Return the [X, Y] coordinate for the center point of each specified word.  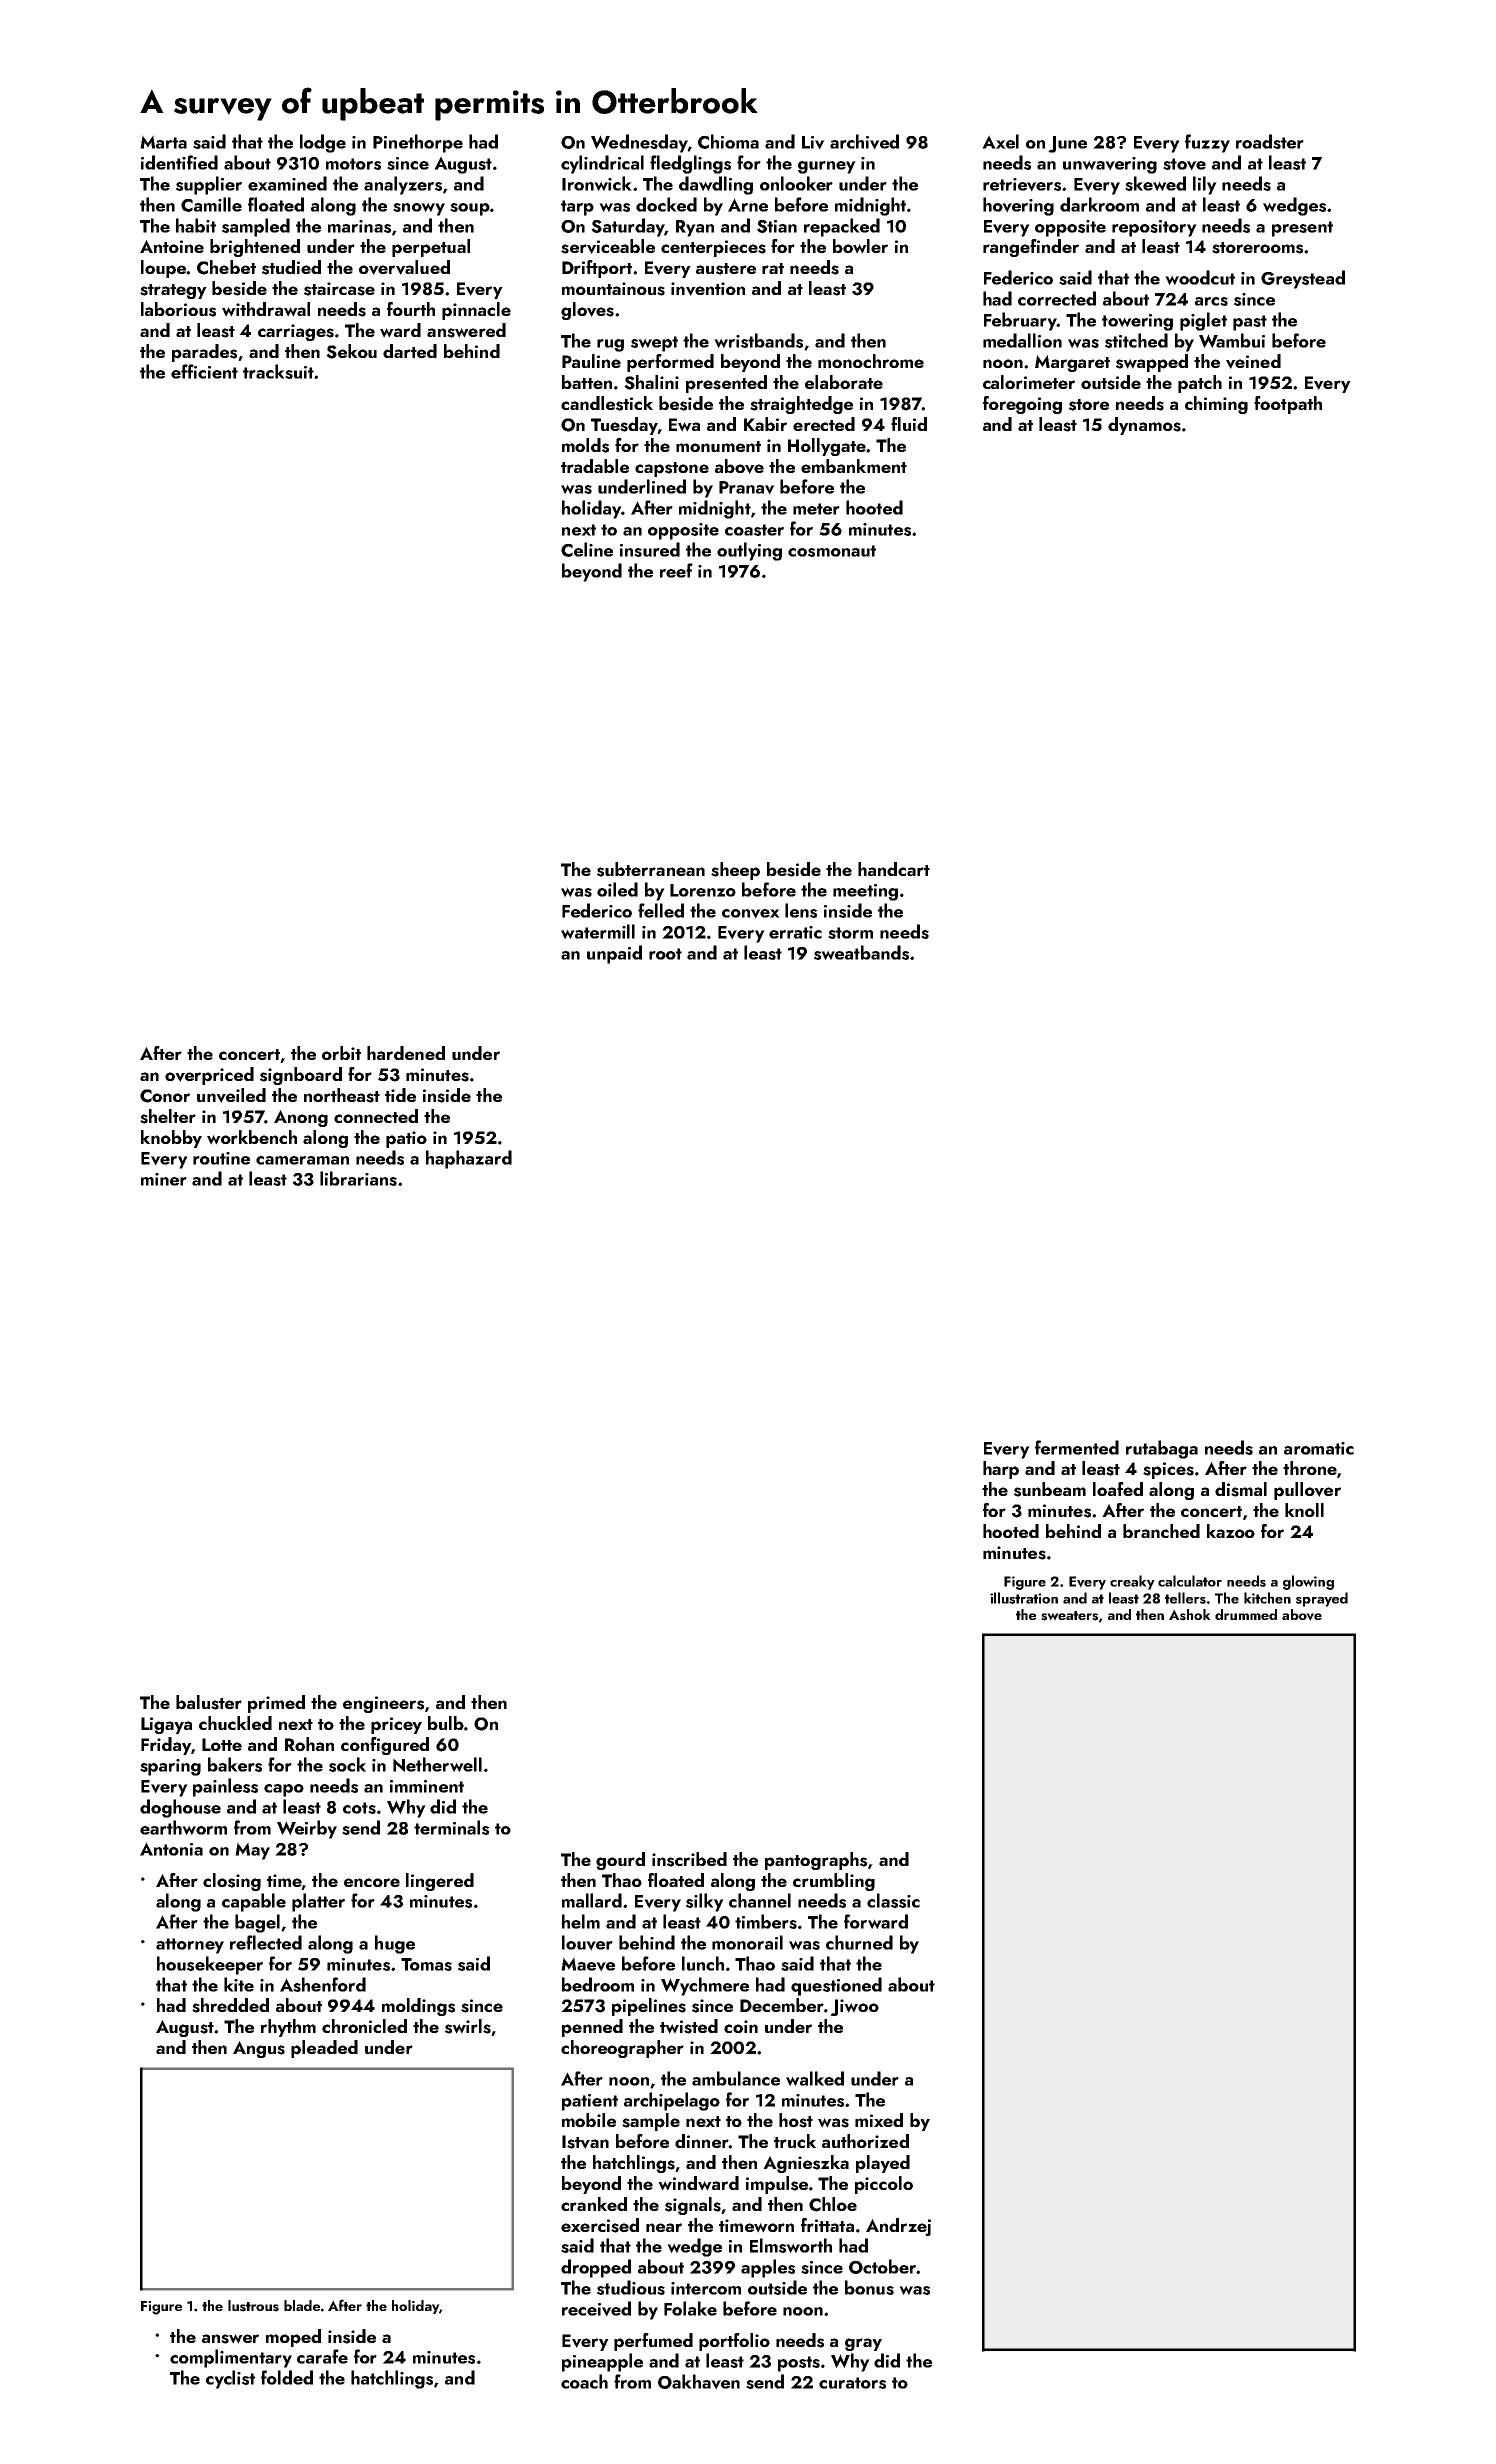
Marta [163, 142]
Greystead [1303, 279]
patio [406, 1139]
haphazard [469, 1159]
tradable [595, 466]
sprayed [1322, 1599]
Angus [259, 2049]
